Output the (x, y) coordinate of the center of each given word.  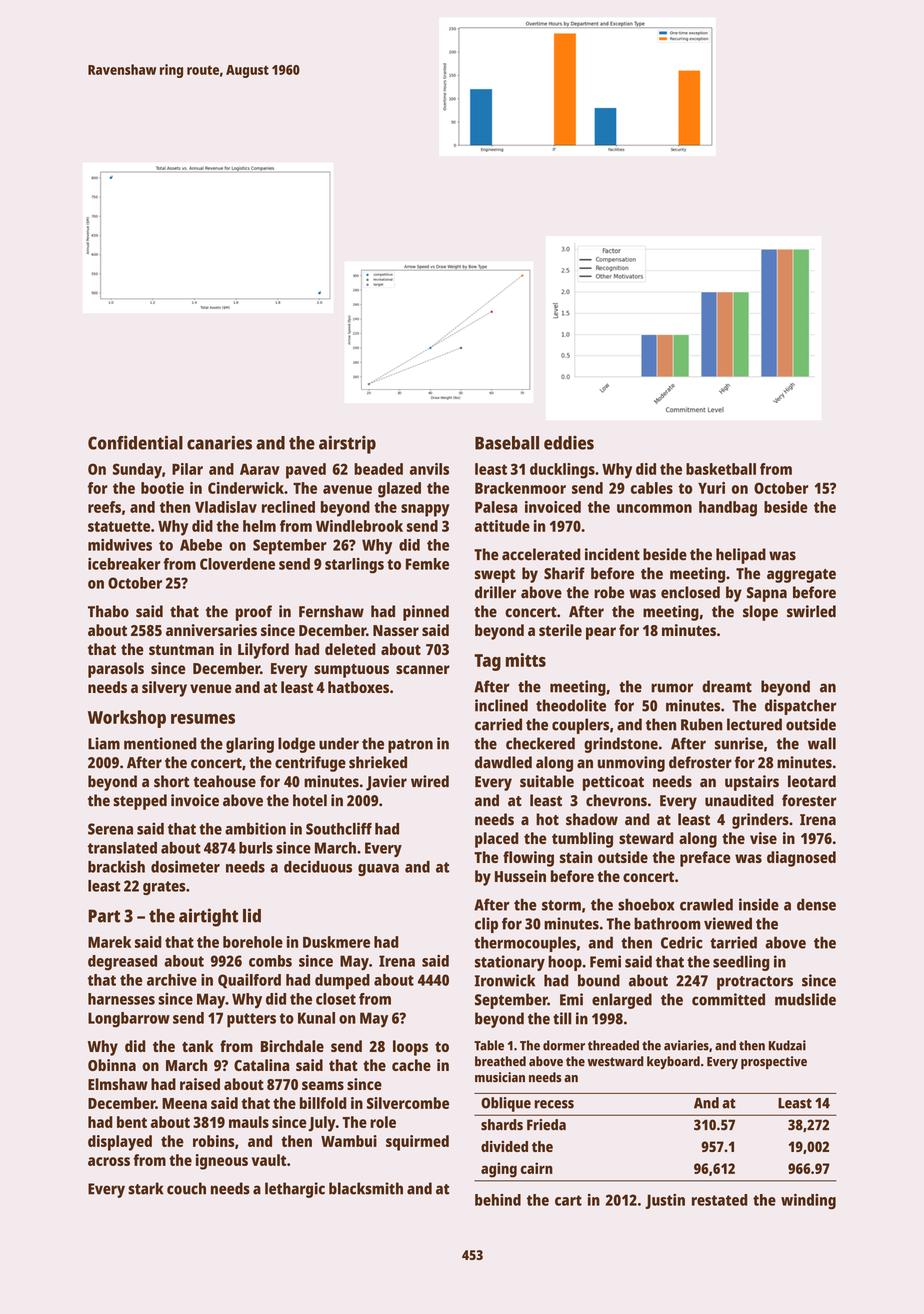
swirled (811, 611)
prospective (774, 1063)
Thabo (108, 611)
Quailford (249, 981)
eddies (569, 443)
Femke (427, 564)
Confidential (135, 442)
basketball (721, 469)
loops (410, 1048)
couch (186, 1188)
